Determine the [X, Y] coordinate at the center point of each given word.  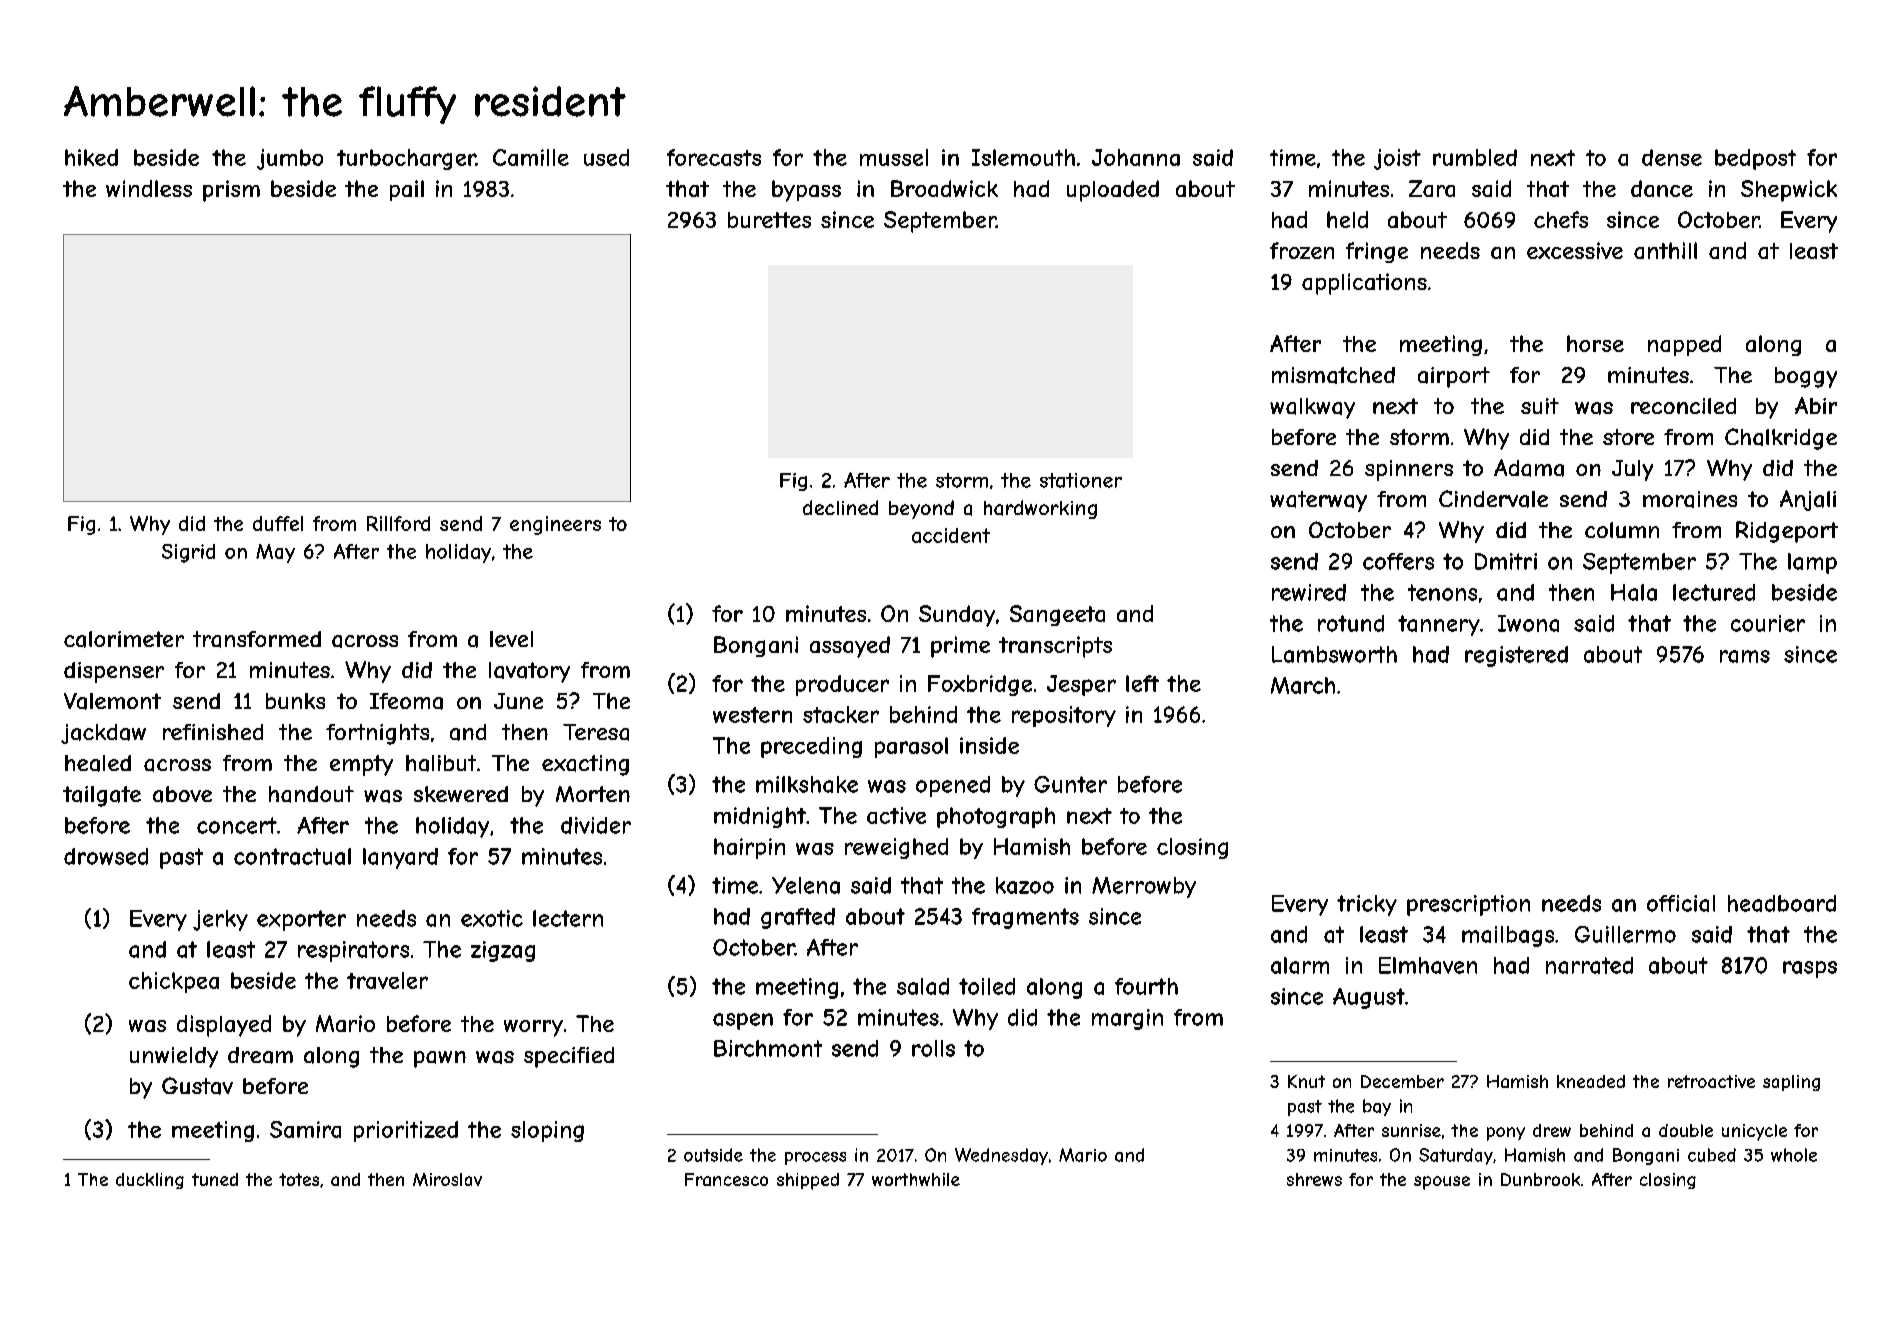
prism [231, 191]
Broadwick [944, 188]
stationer [1081, 480]
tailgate [102, 796]
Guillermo [1625, 934]
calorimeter [124, 639]
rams [1745, 656]
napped [1684, 345]
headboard [1782, 903]
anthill [1665, 250]
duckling [150, 1181]
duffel [278, 523]
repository [1064, 716]
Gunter [1070, 784]
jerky [220, 920]
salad [923, 986]
